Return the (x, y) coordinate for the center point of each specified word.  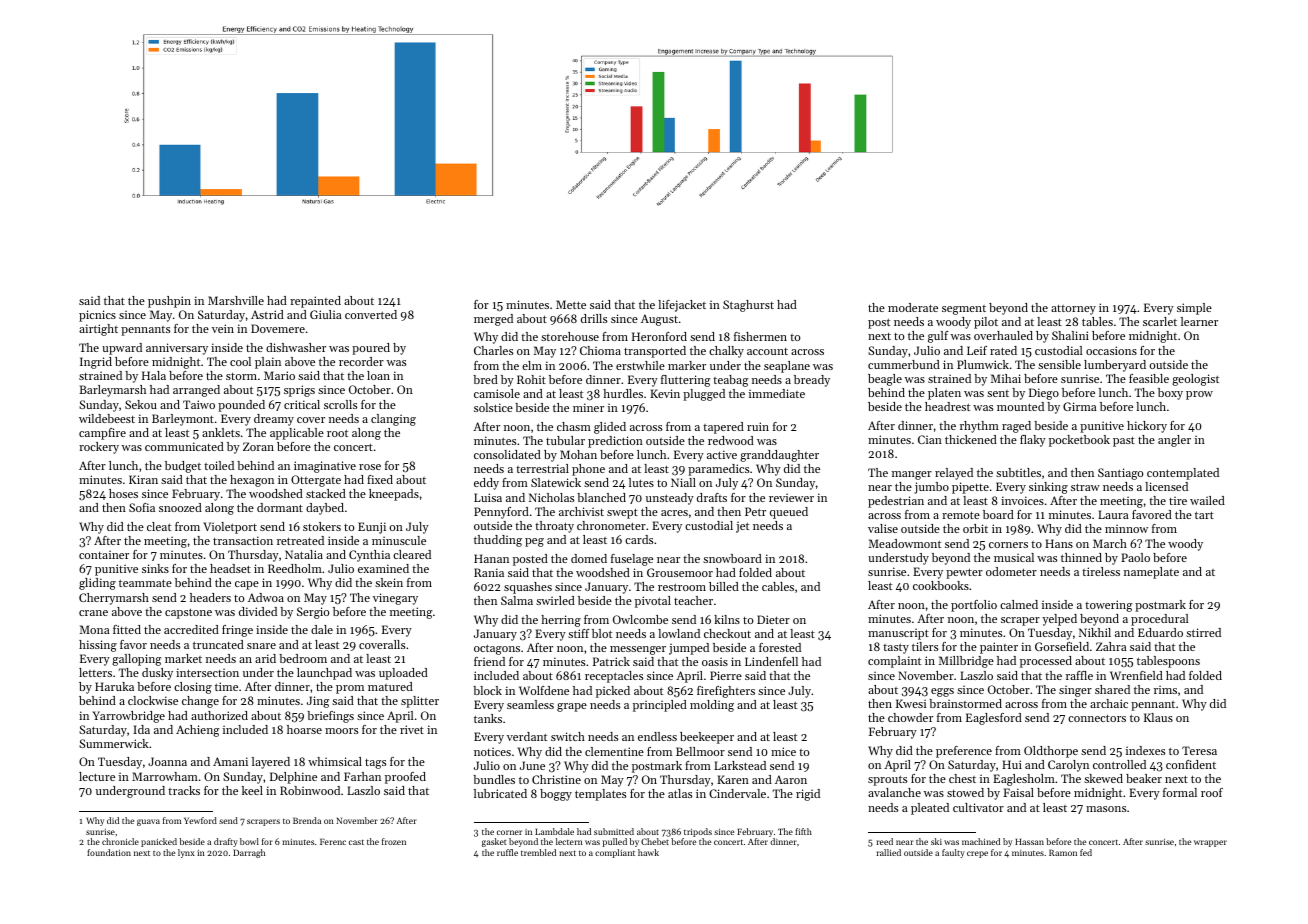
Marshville (236, 300)
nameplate (1151, 573)
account (767, 351)
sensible (1059, 364)
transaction (243, 540)
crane (93, 613)
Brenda (307, 820)
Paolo (1135, 557)
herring (561, 621)
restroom (682, 587)
